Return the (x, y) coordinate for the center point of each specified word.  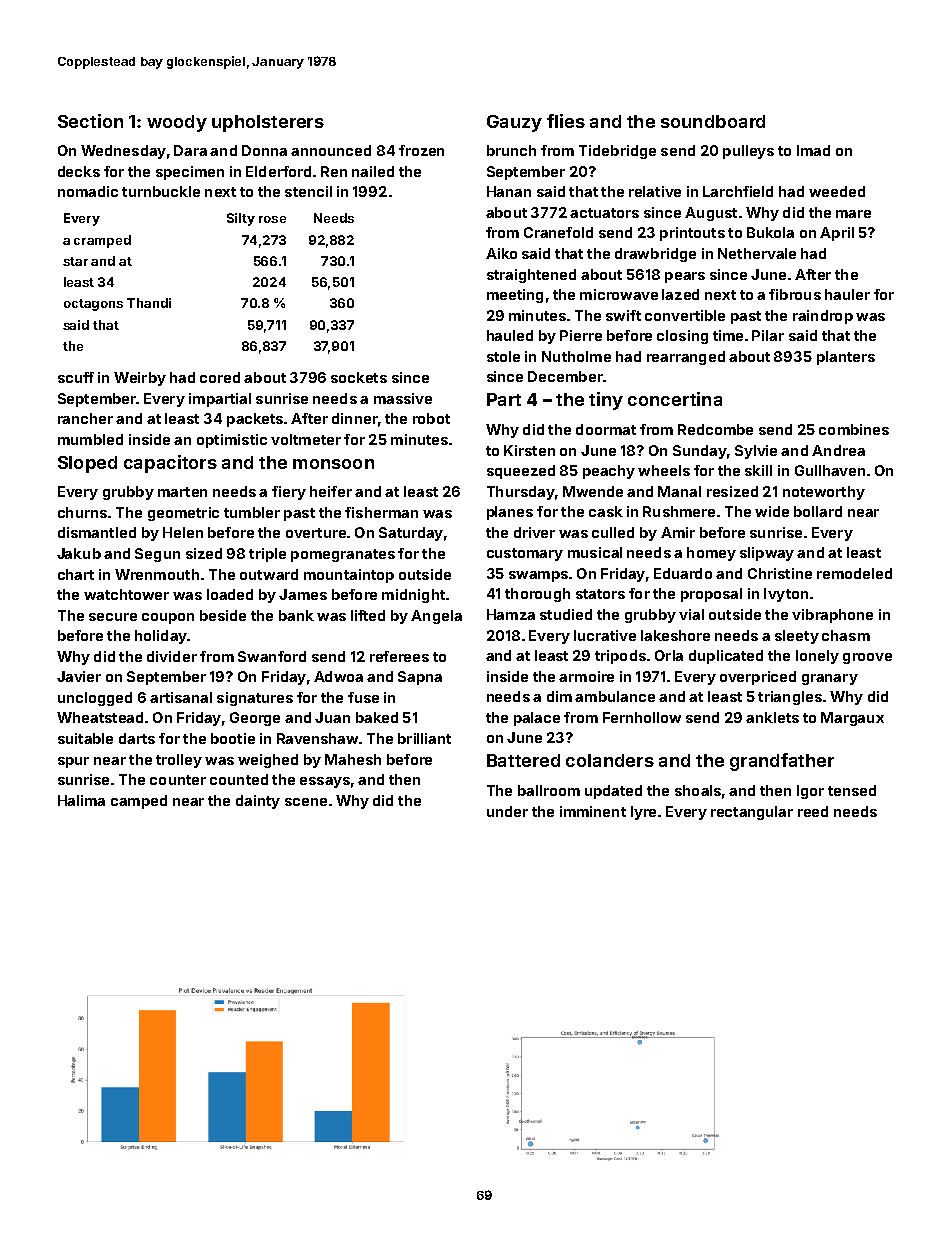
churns (82, 512)
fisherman (381, 512)
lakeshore (675, 635)
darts (137, 738)
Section (90, 121)
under (507, 811)
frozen (421, 150)
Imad (813, 150)
